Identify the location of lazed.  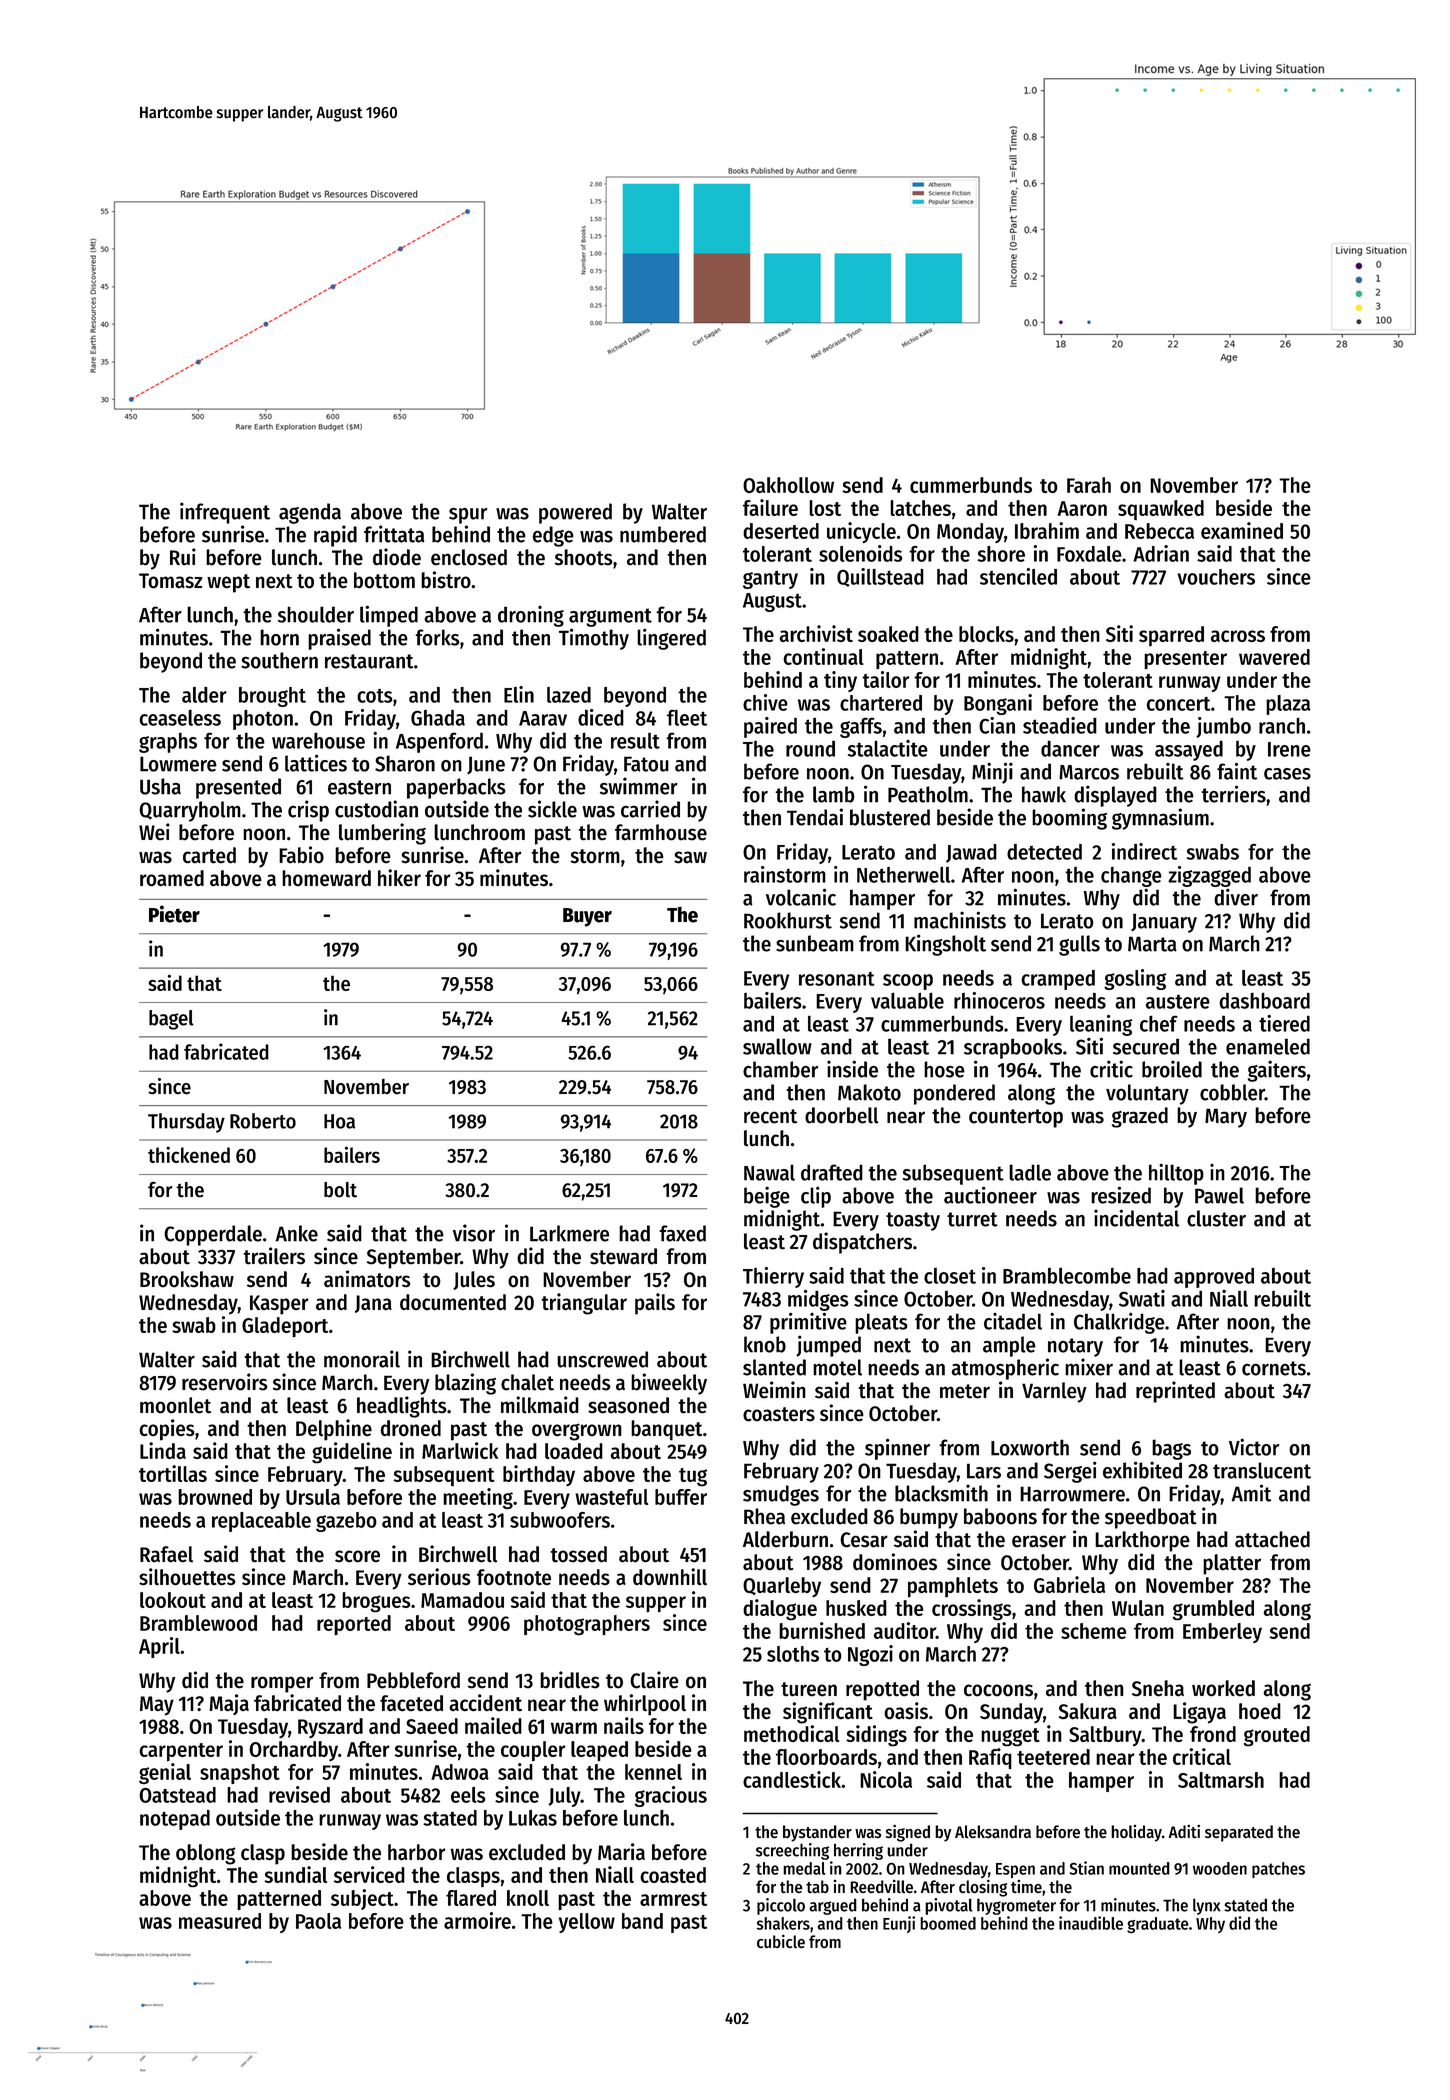
(569, 695).
